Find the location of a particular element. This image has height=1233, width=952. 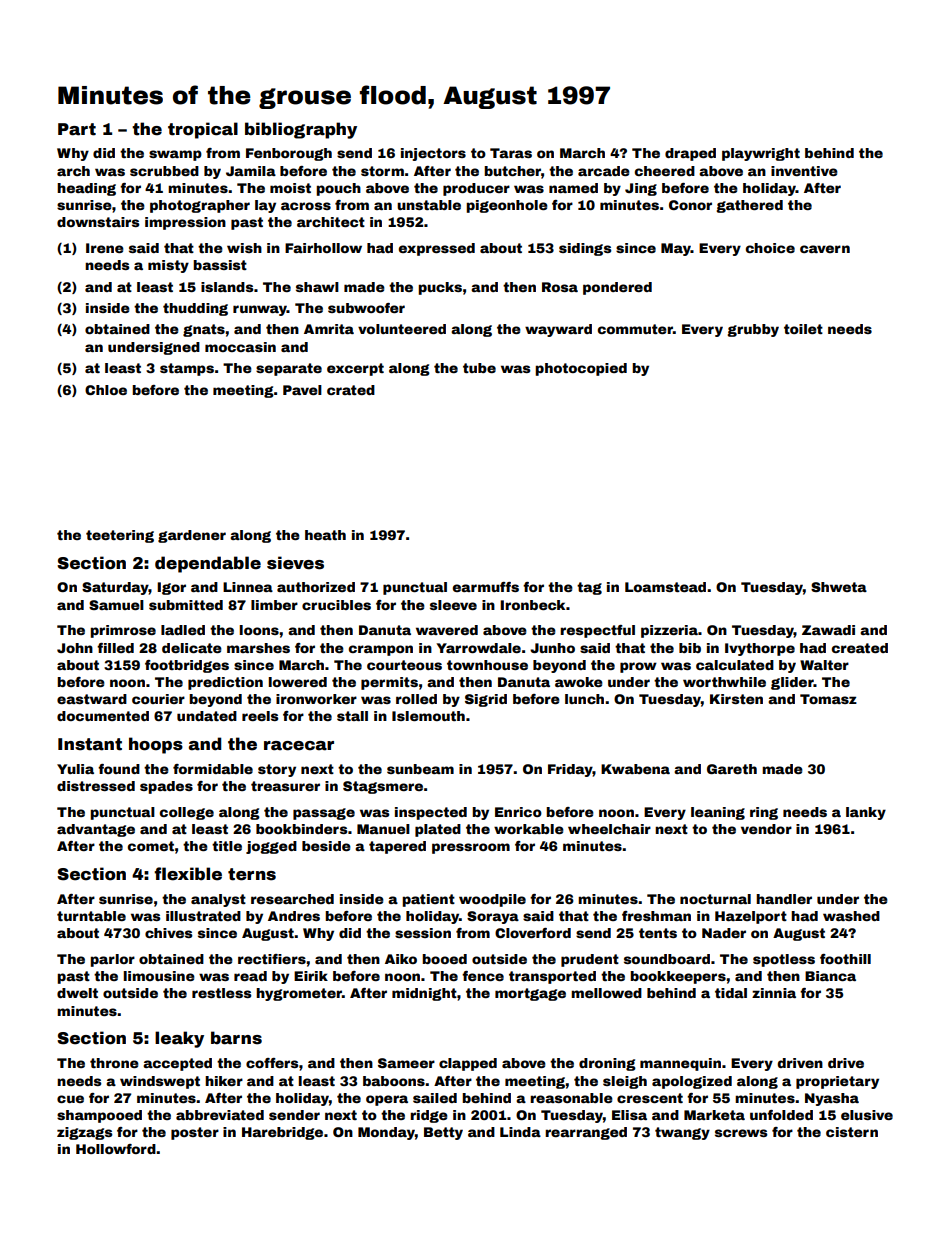

Irene is located at coordinates (105, 248).
